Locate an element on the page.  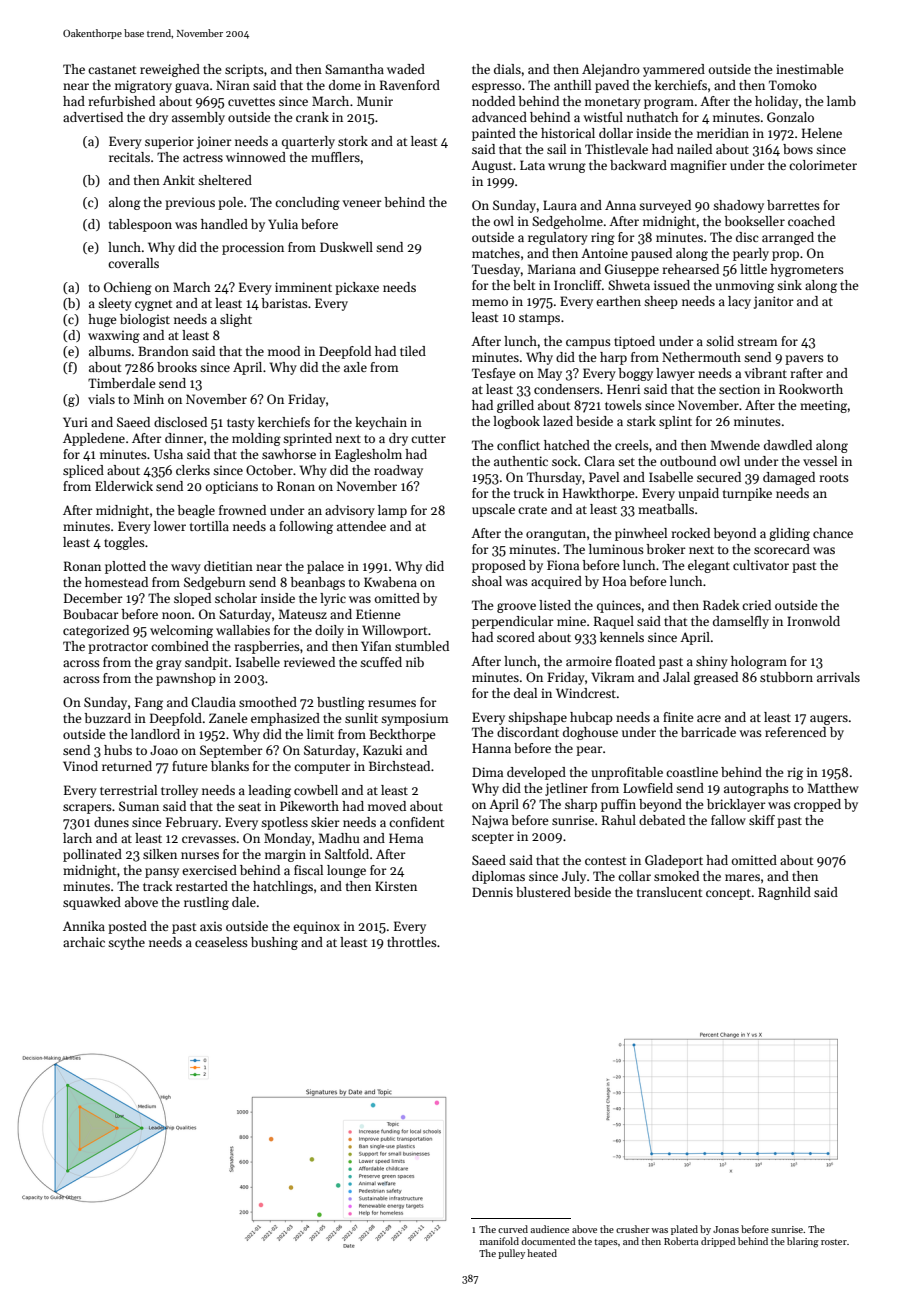
blustered is located at coordinates (543, 892).
